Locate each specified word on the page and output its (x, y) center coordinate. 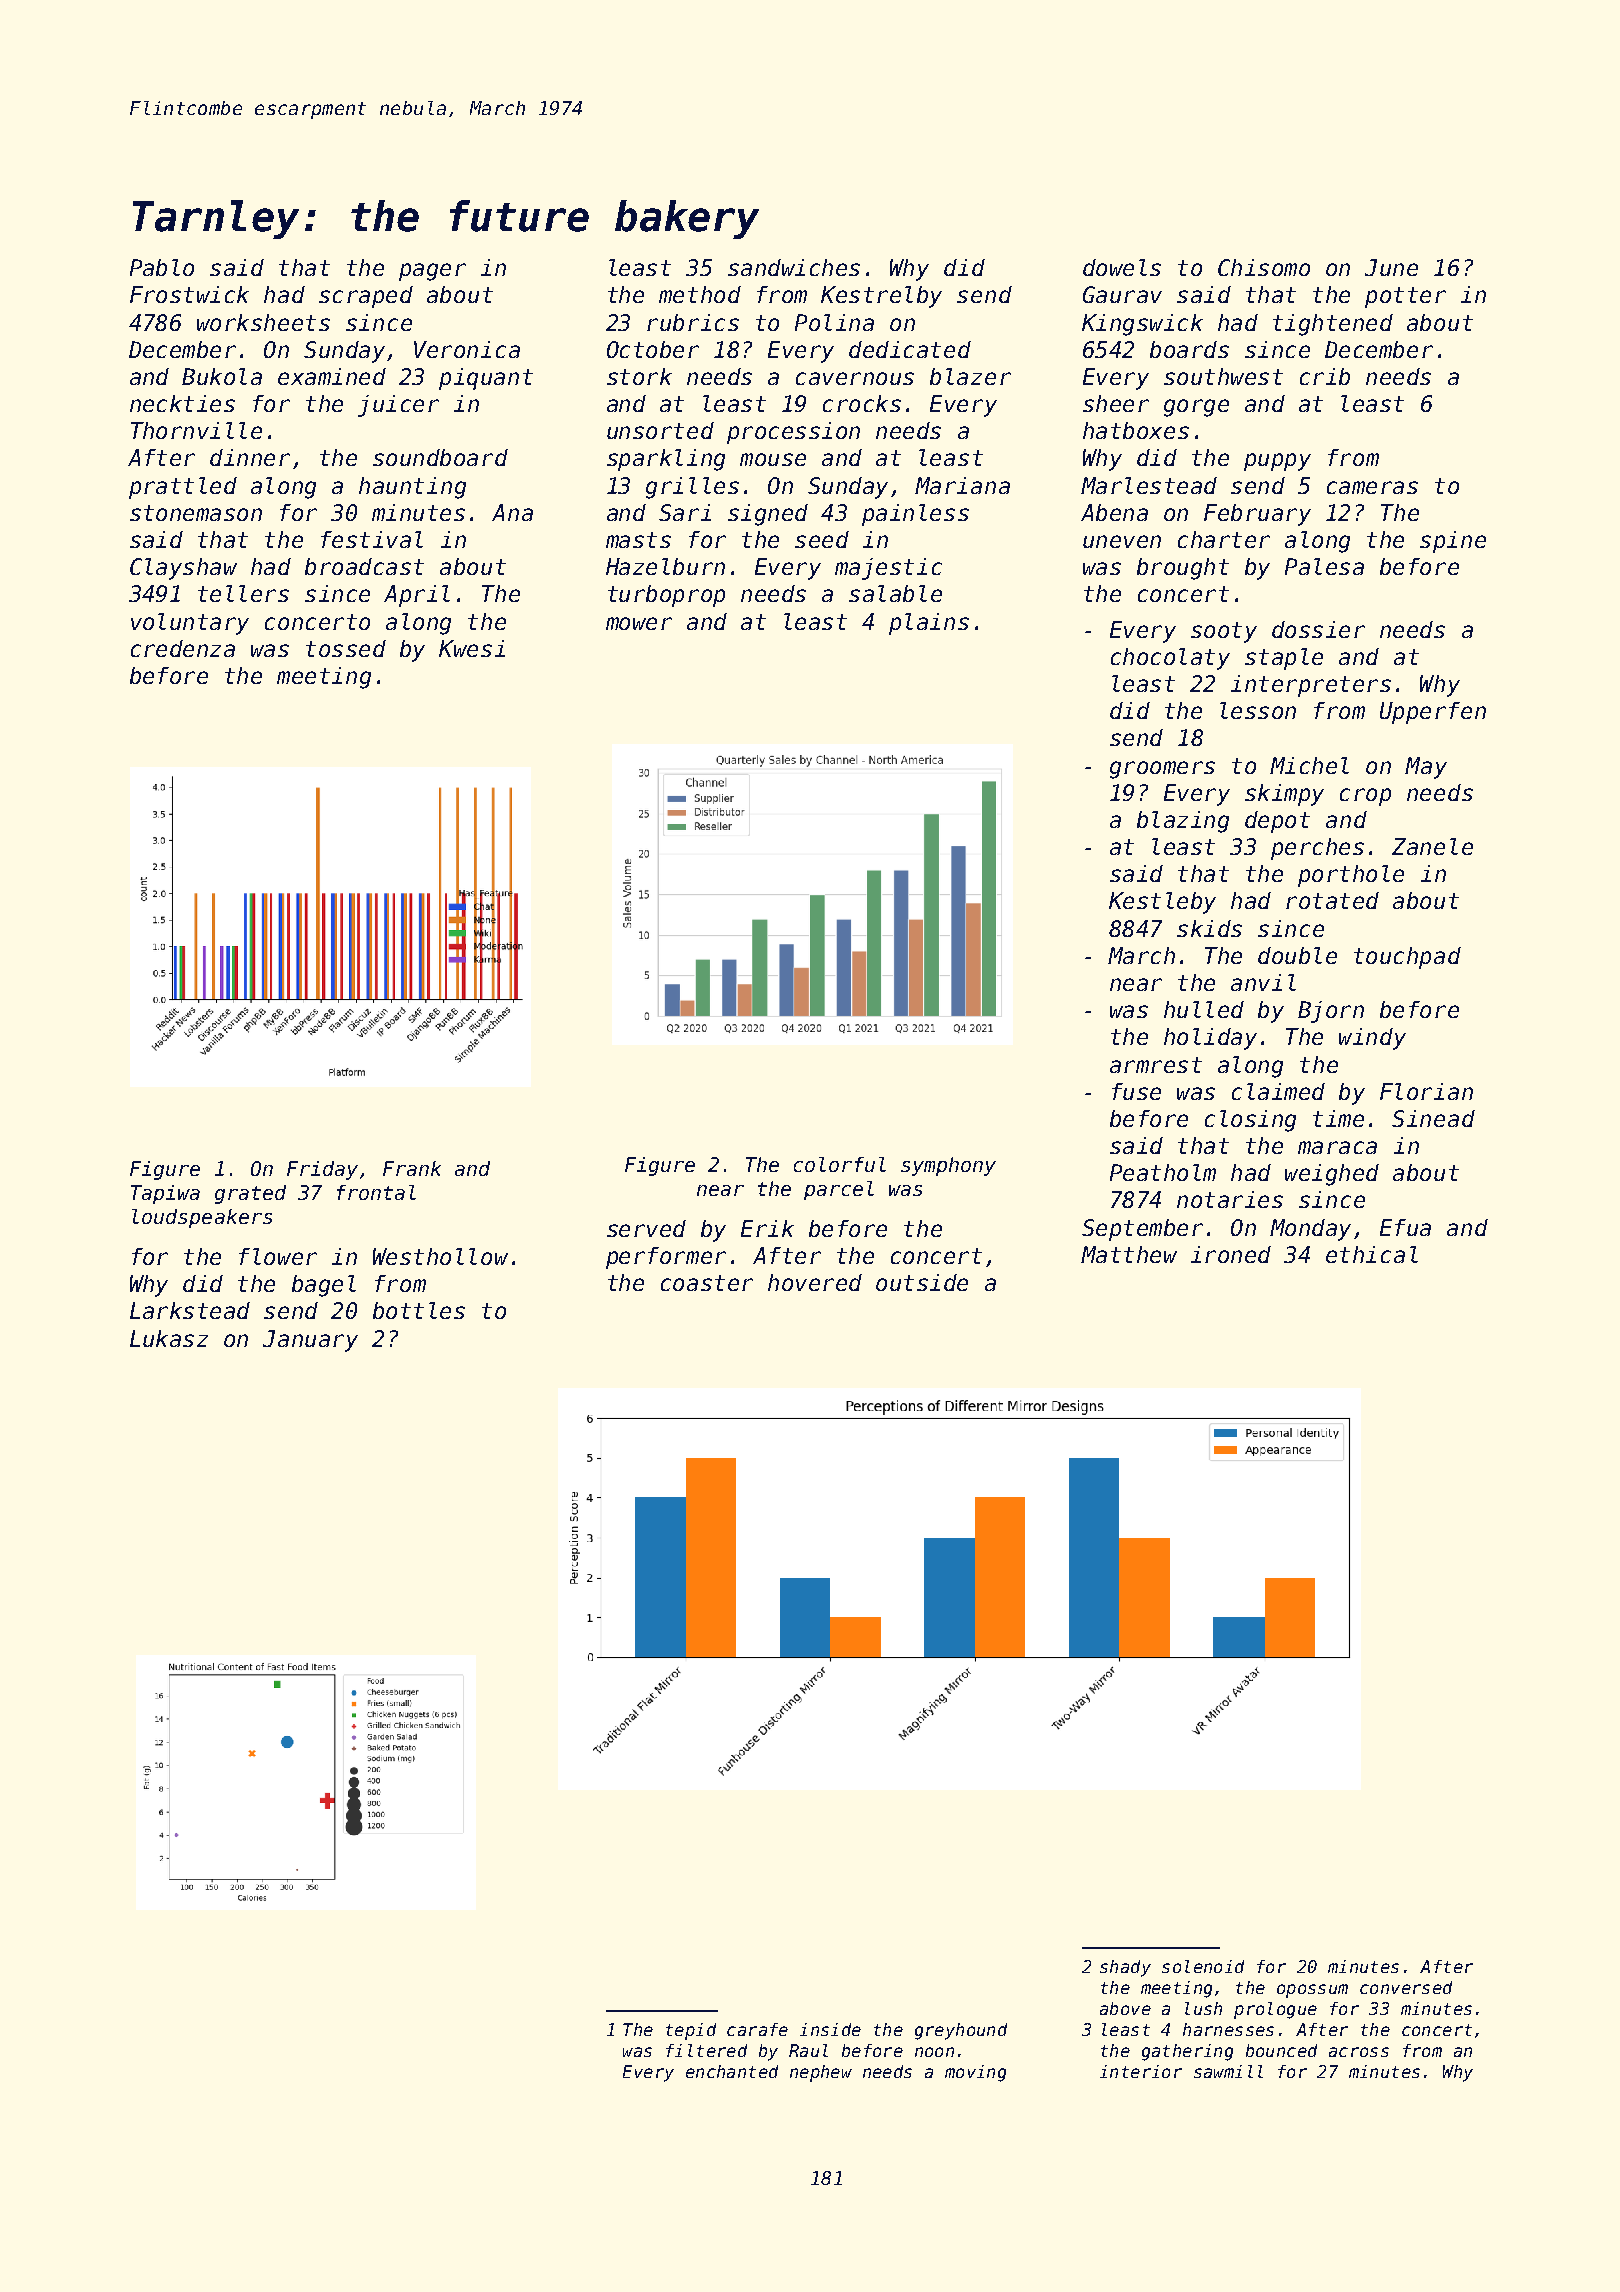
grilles (692, 488)
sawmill (1228, 2071)
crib (1325, 376)
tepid (691, 2031)
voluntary (190, 624)
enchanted (732, 2071)
